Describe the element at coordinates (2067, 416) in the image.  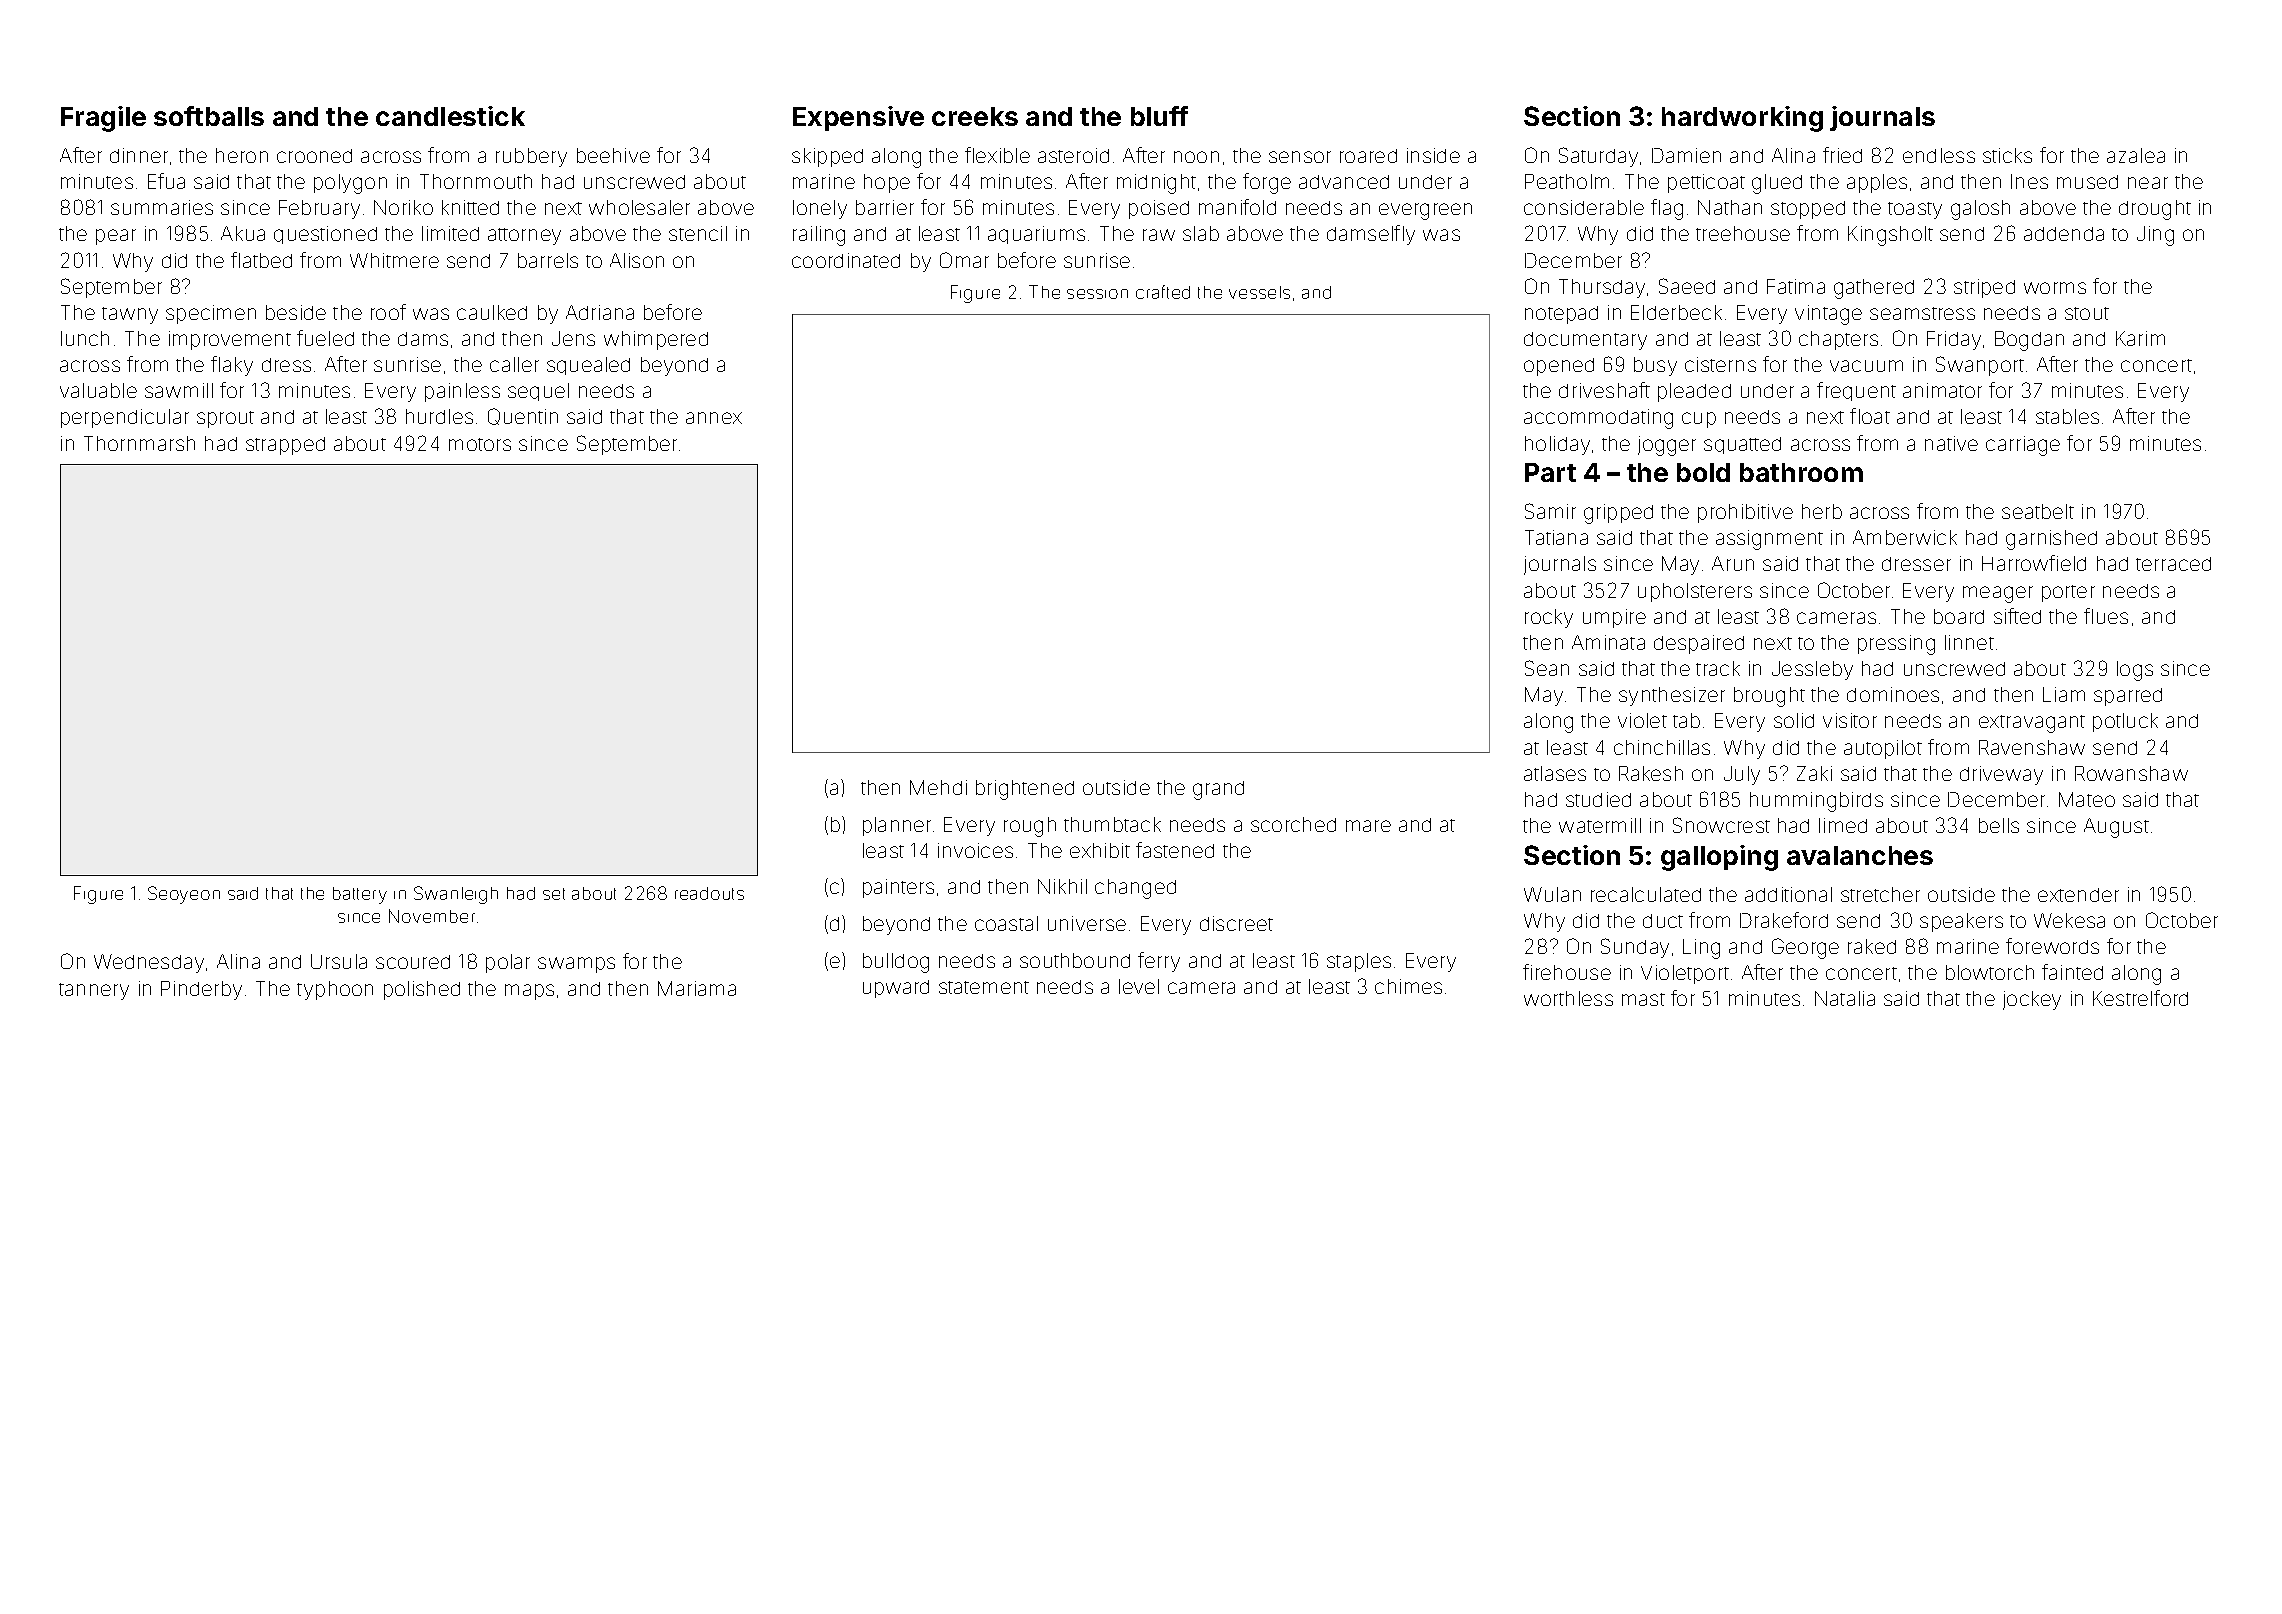
I see `stables` at that location.
